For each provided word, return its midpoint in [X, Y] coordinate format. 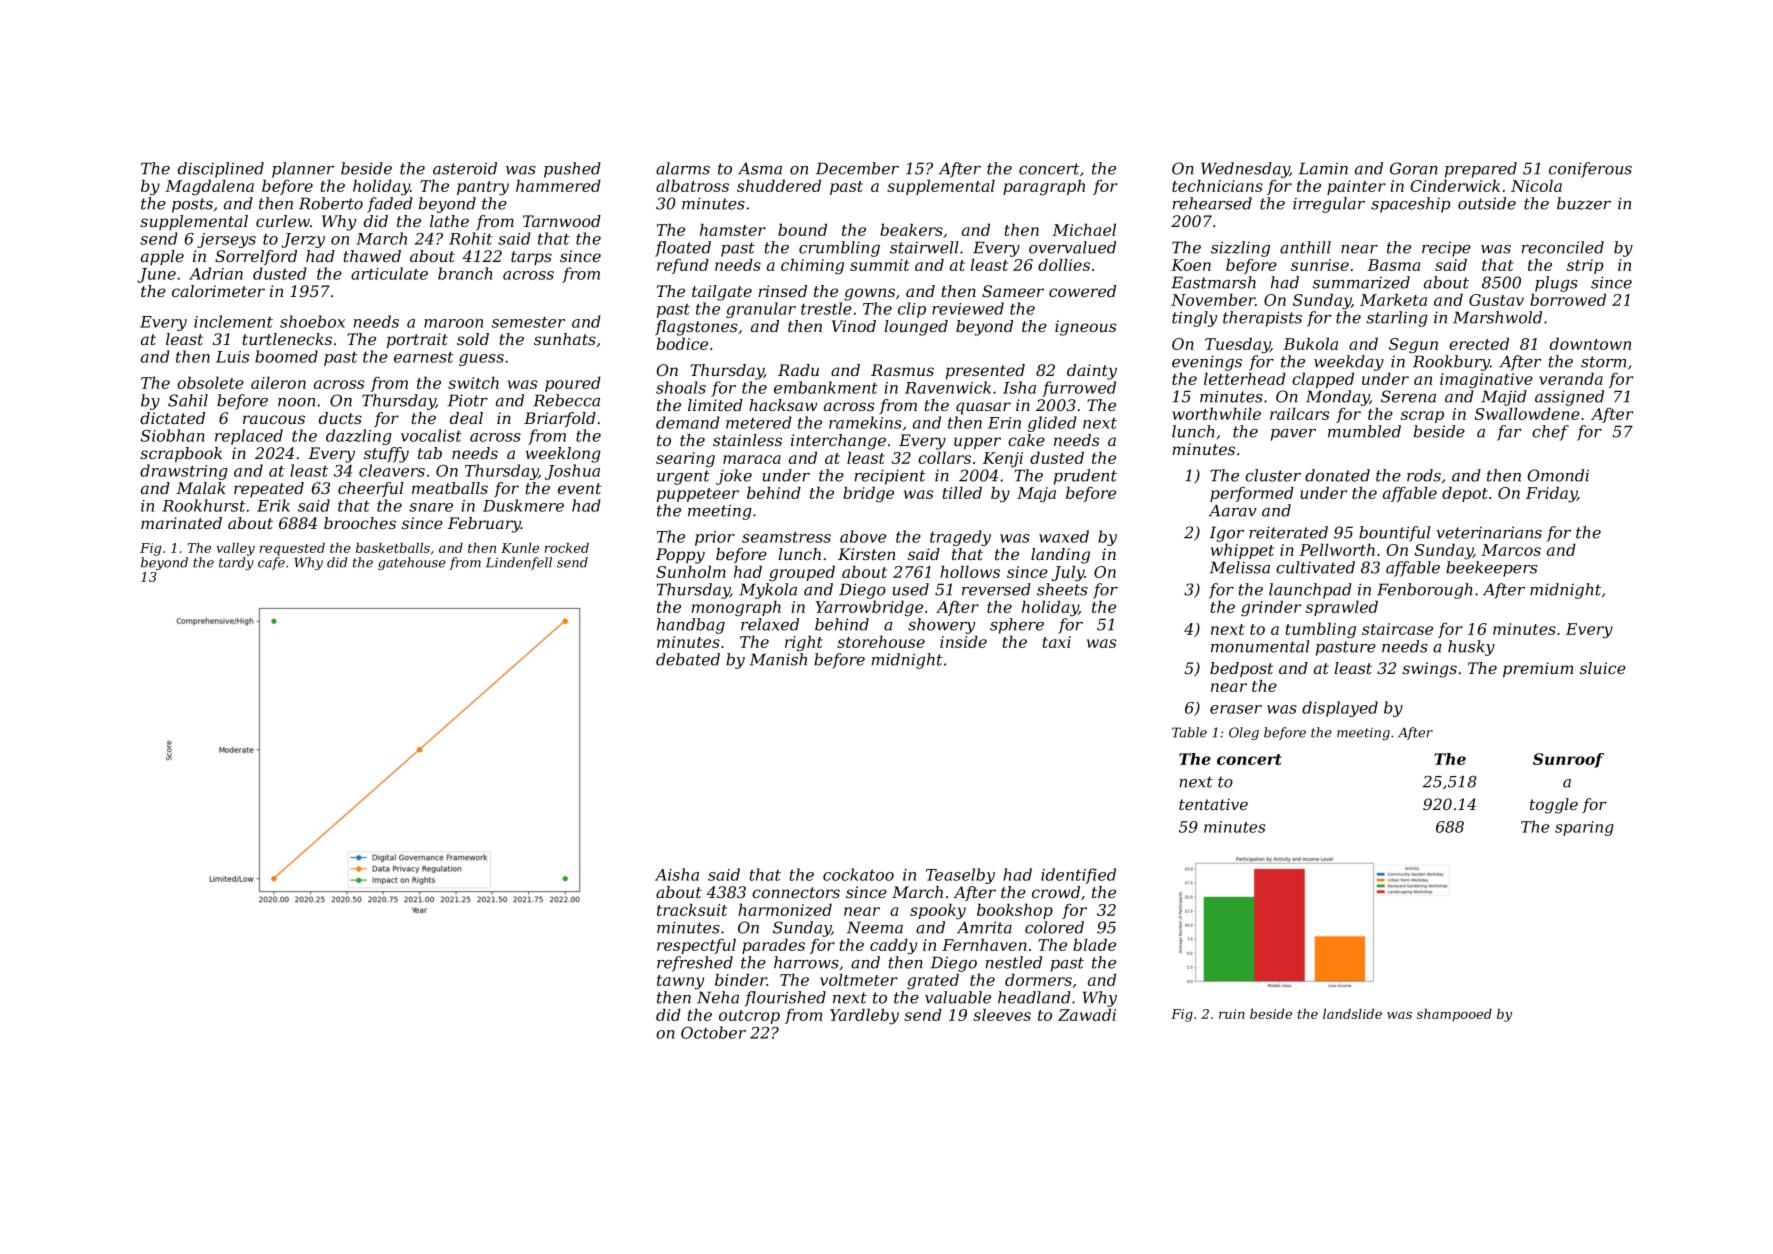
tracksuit [692, 909]
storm [1603, 362]
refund [683, 266]
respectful [696, 946]
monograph [736, 608]
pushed [572, 170]
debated [688, 659]
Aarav [1233, 510]
